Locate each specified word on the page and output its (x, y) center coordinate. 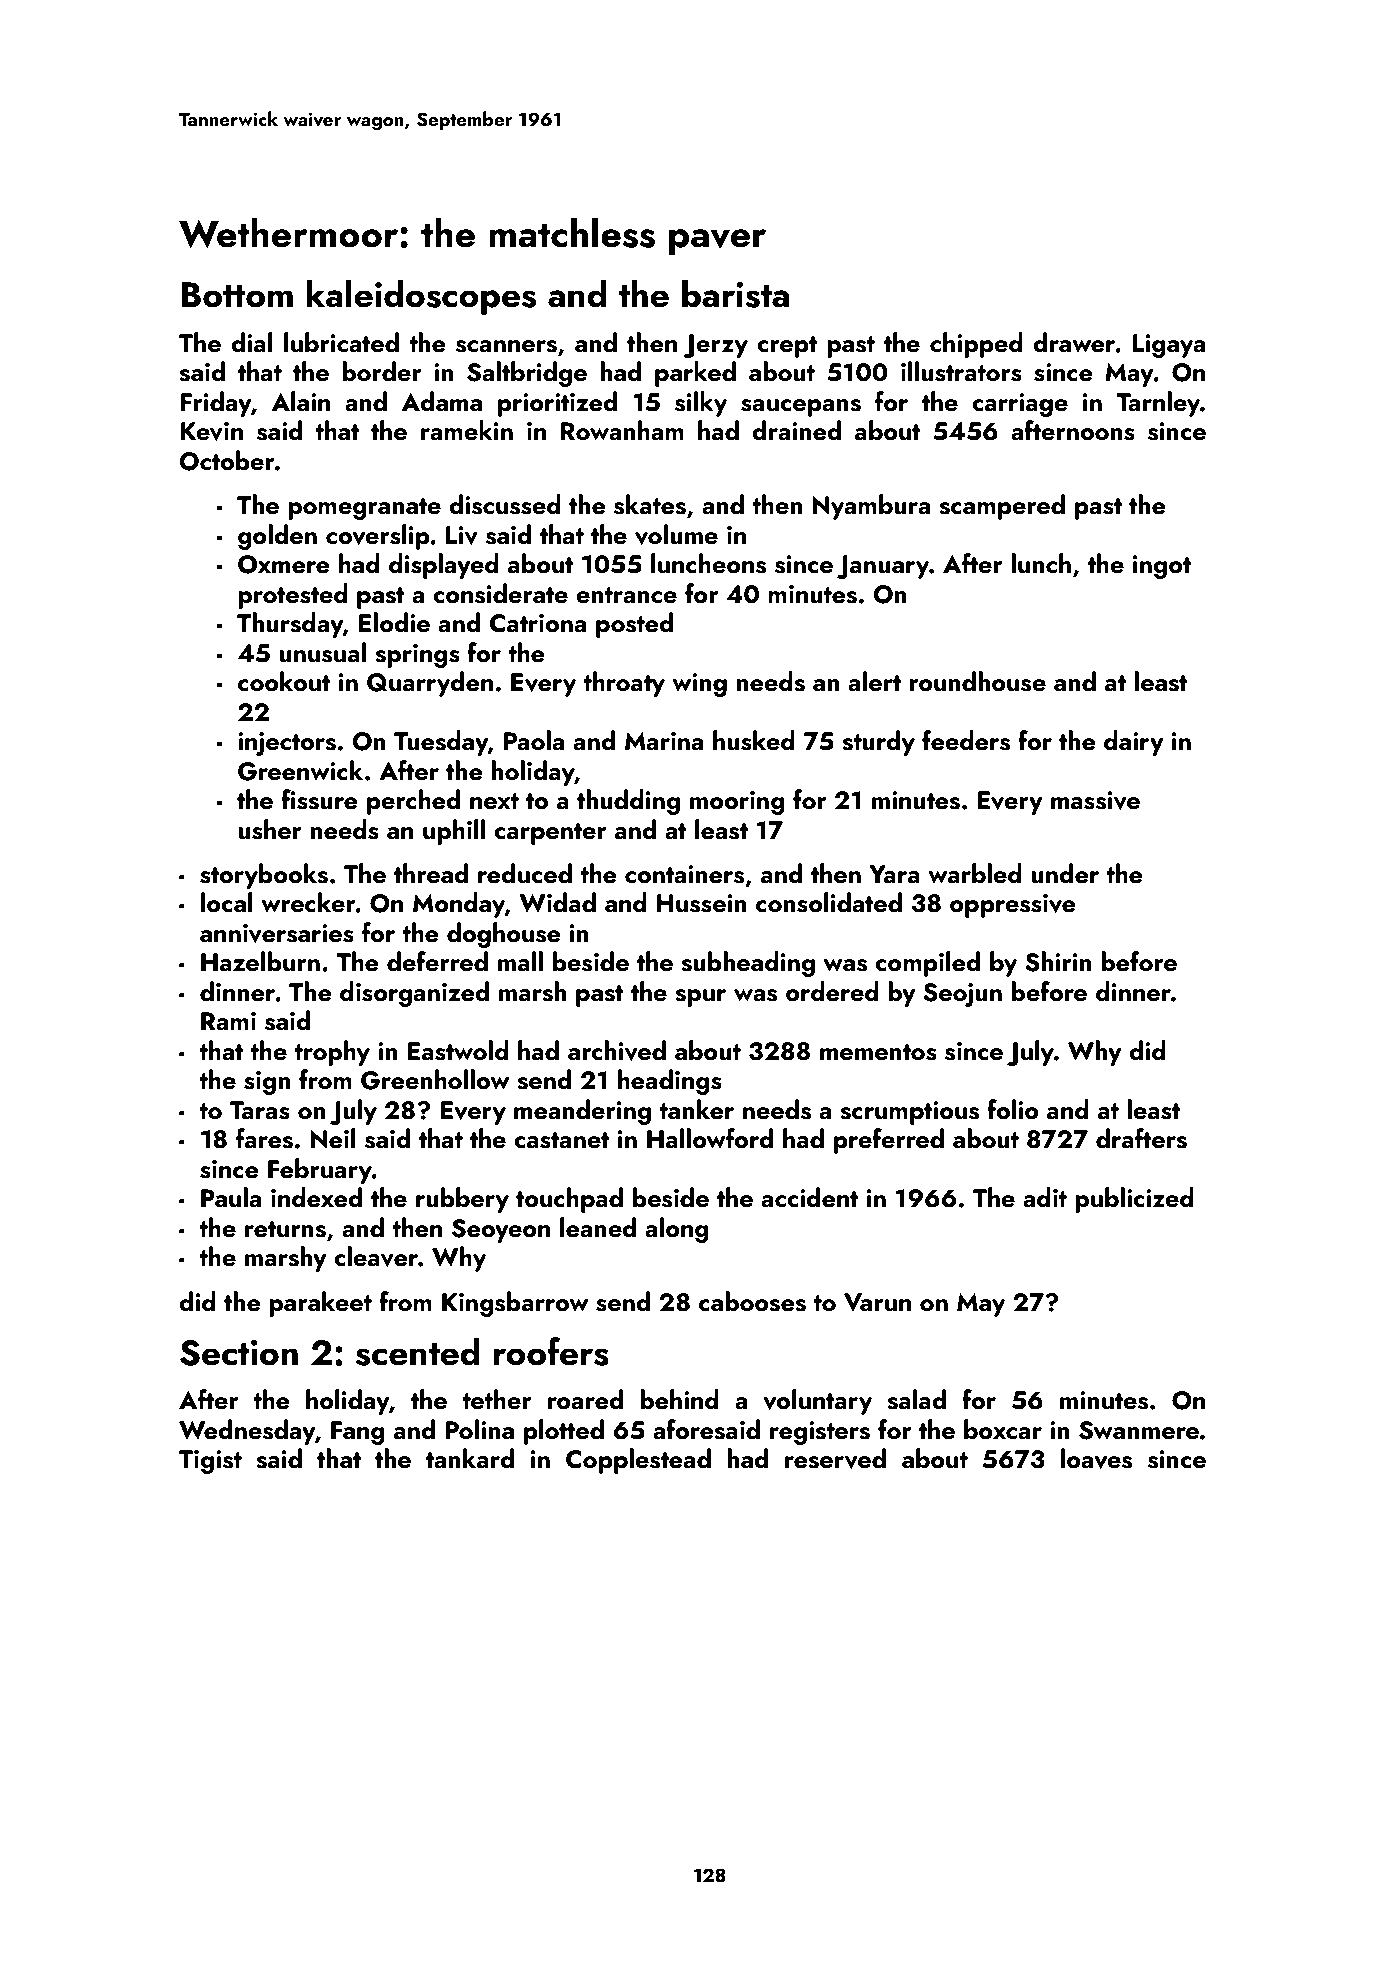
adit (1045, 1197)
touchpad (569, 1200)
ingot (1162, 567)
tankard (470, 1458)
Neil (333, 1138)
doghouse (503, 935)
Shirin (1058, 961)
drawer (1074, 342)
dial (252, 342)
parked (695, 374)
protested (293, 596)
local (227, 902)
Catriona (538, 623)
